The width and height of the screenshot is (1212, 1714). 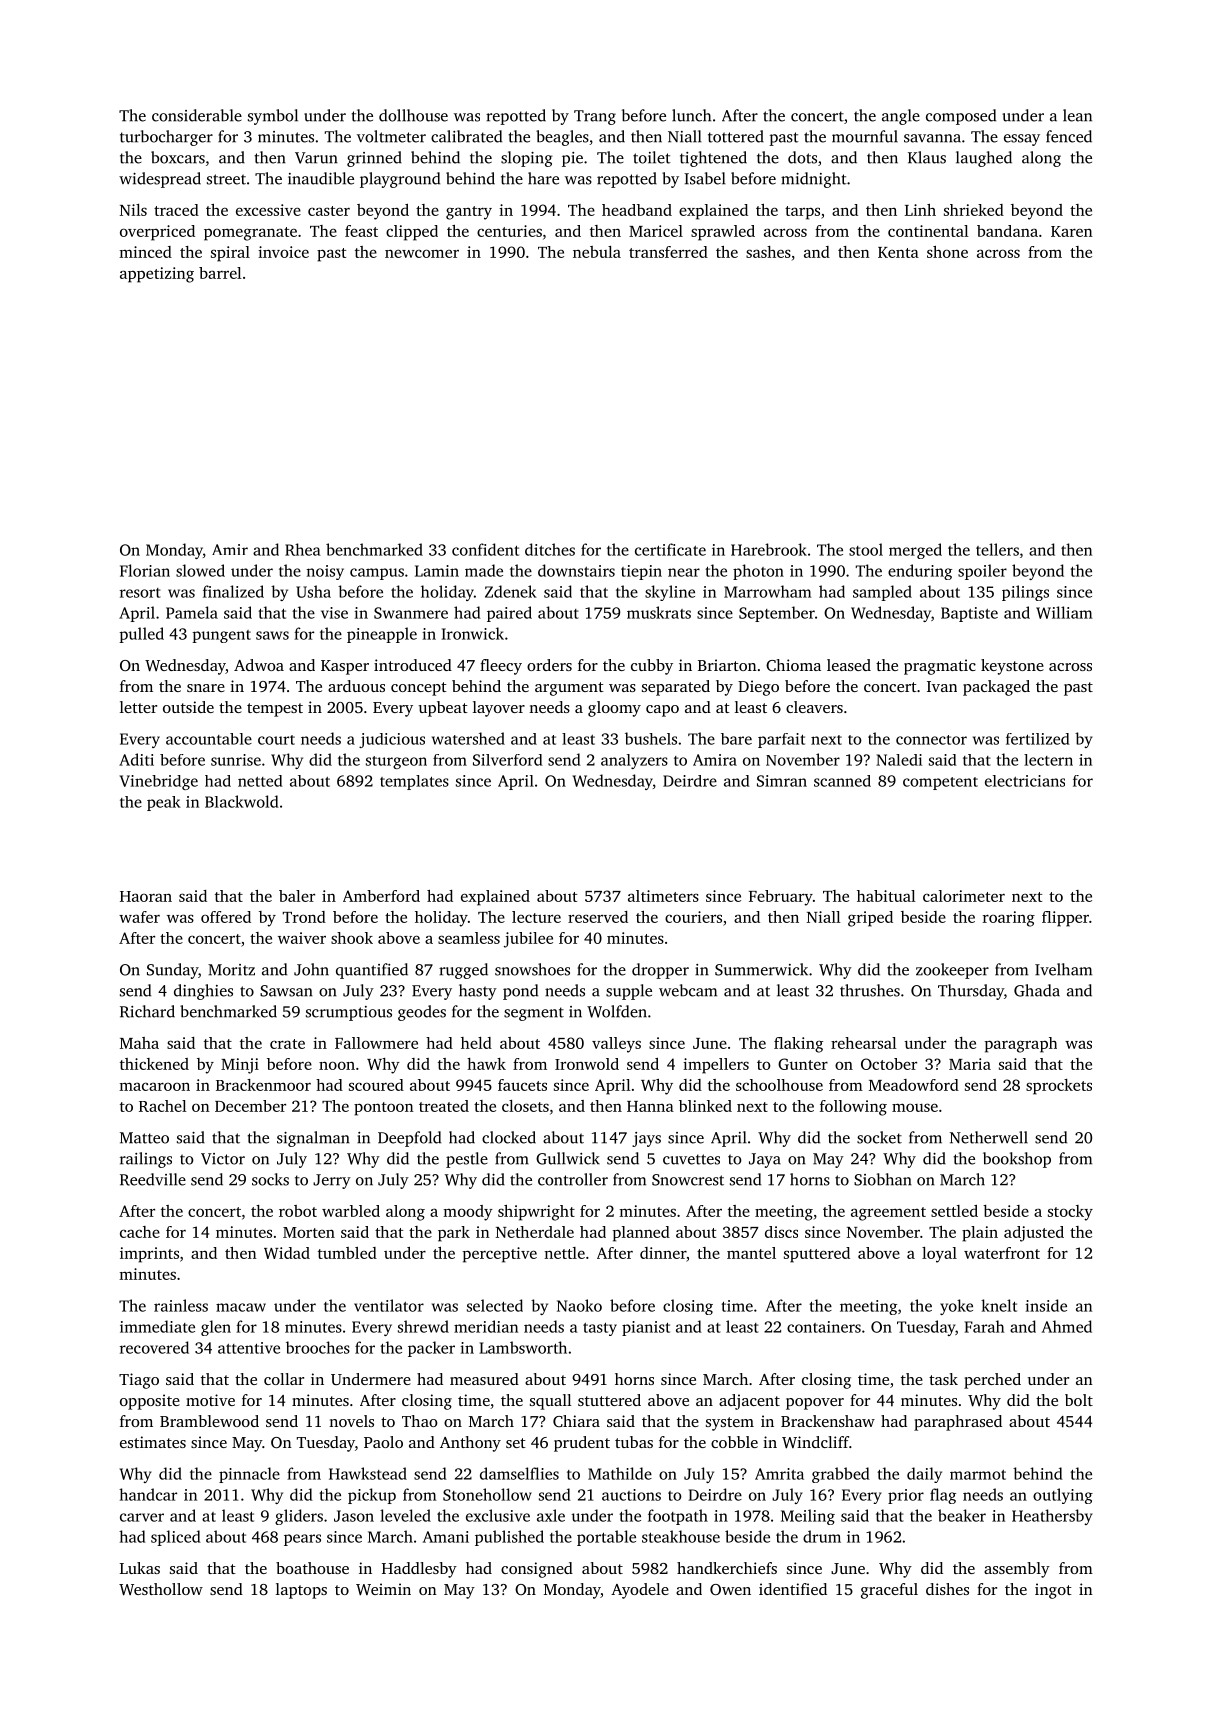 What do you see at coordinates (139, 1381) in the screenshot?
I see `Tiago` at bounding box center [139, 1381].
